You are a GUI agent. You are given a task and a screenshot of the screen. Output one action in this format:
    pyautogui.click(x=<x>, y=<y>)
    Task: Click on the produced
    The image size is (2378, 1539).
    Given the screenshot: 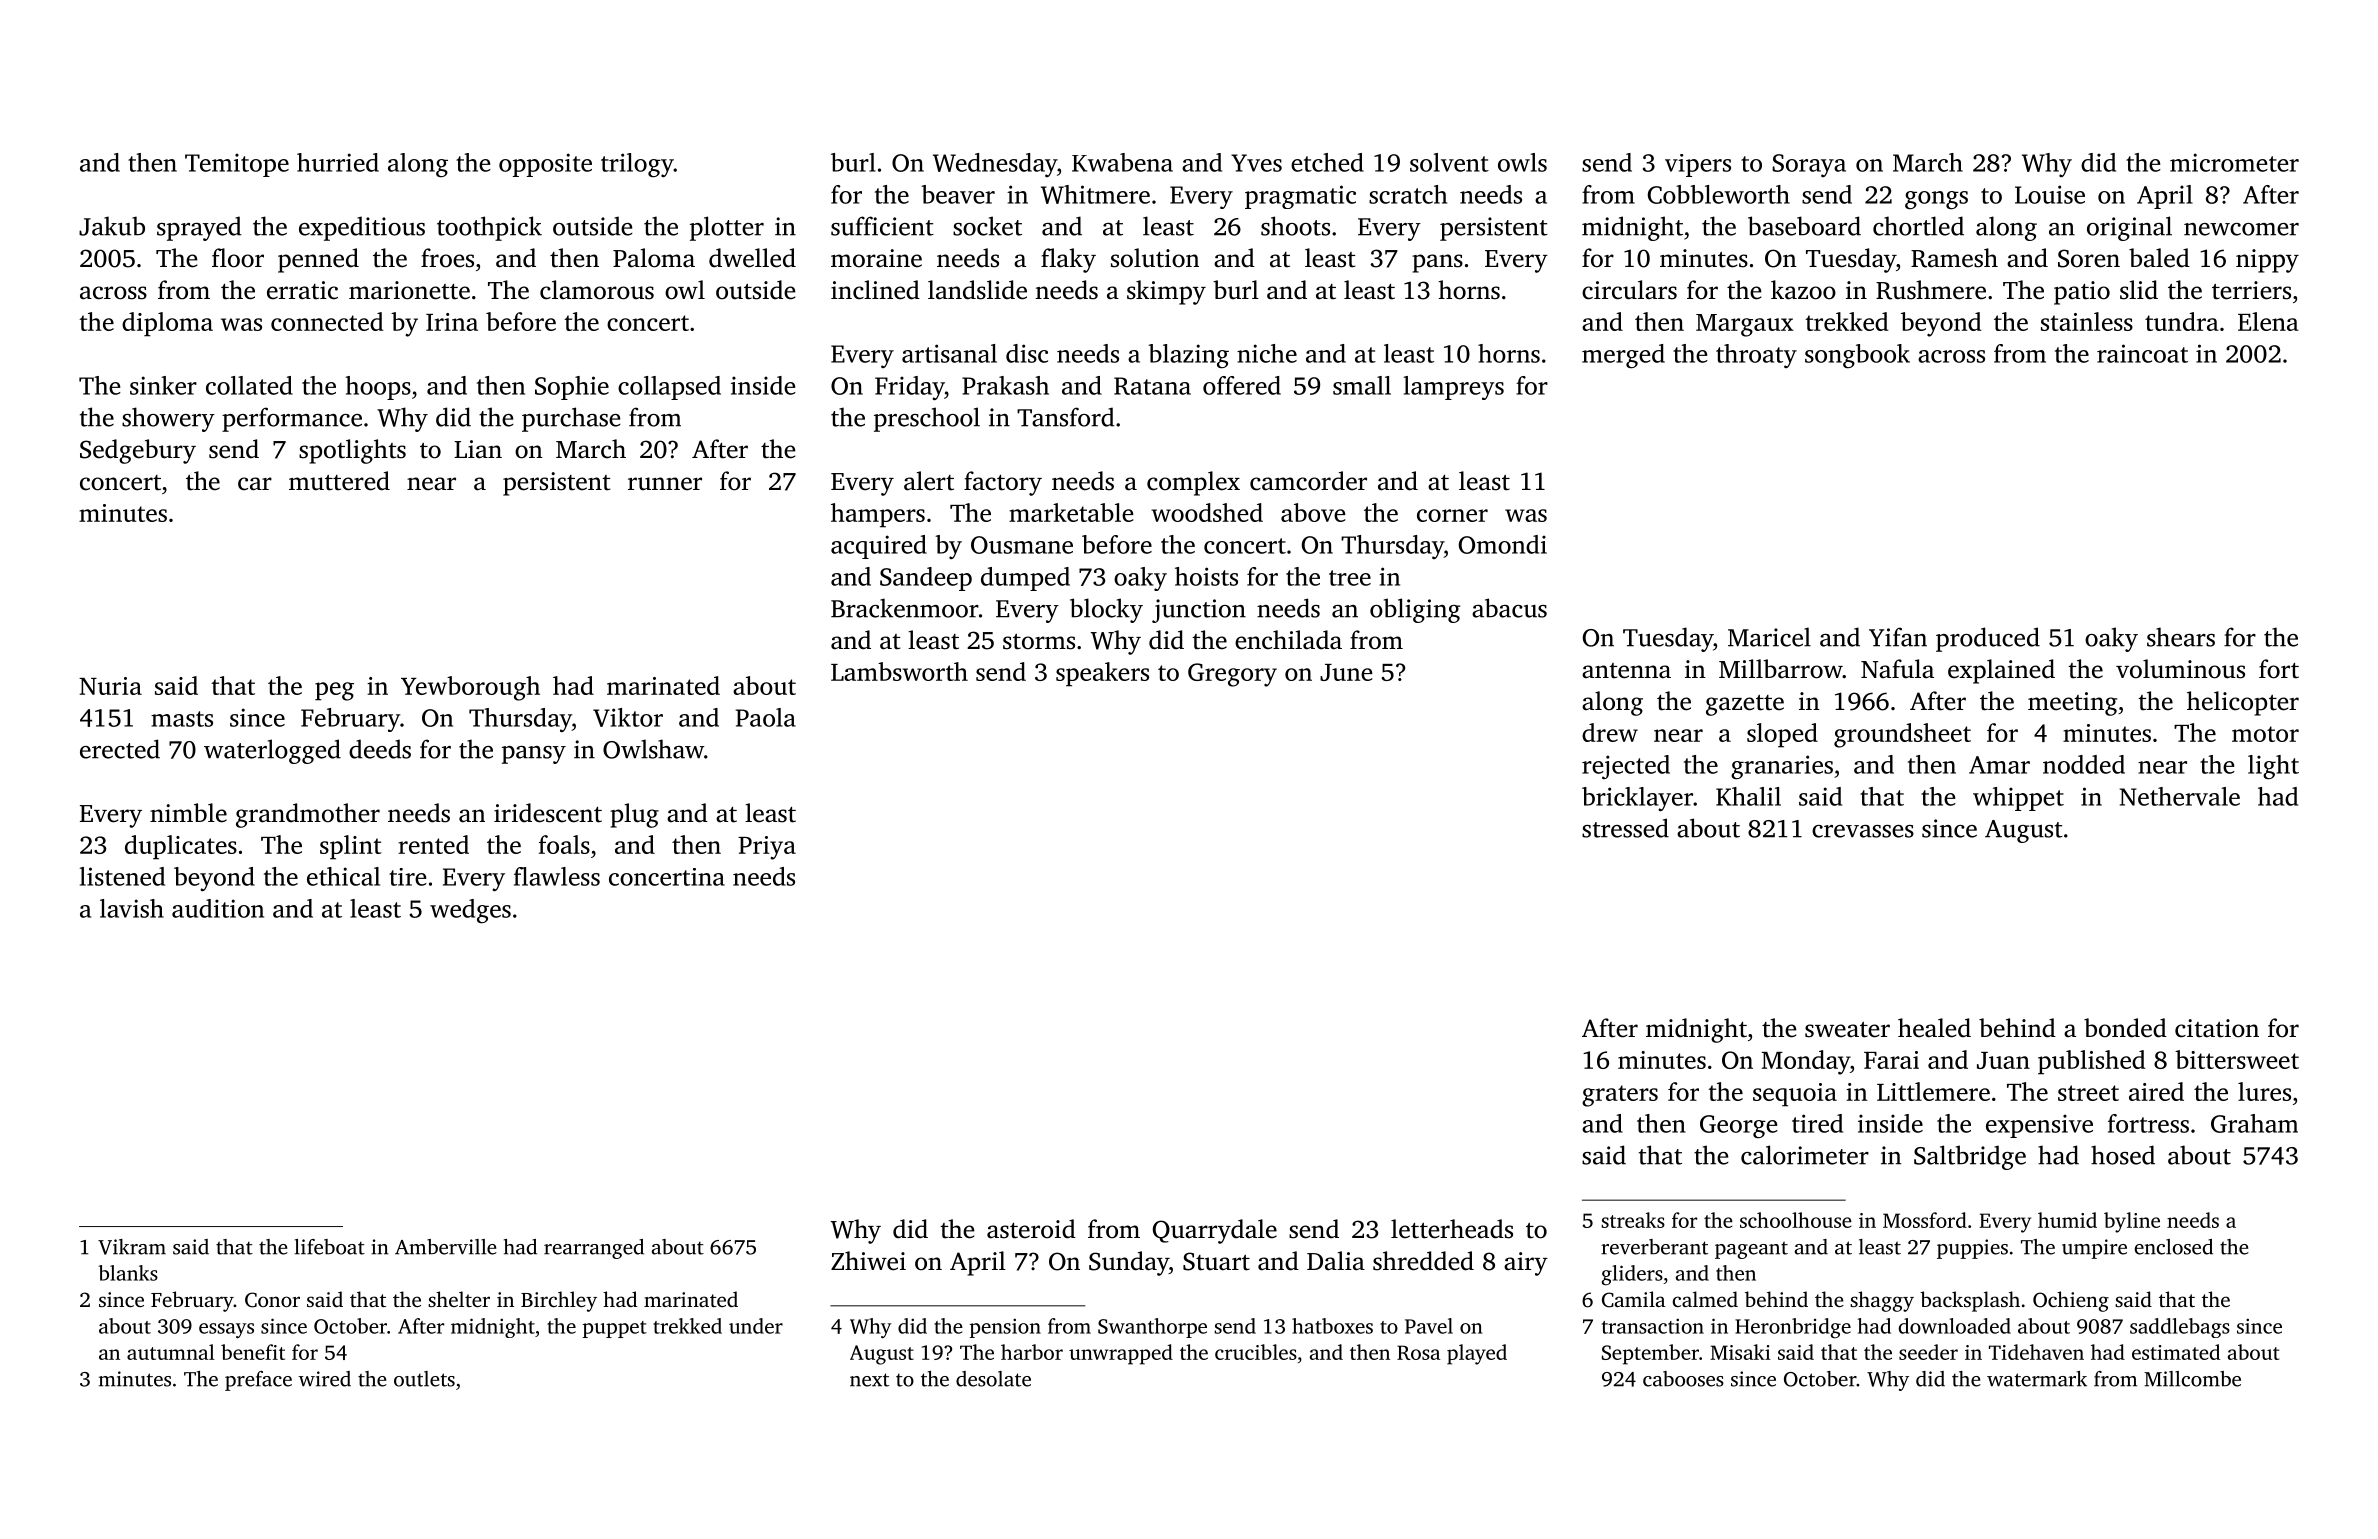 What is the action you would take?
    pyautogui.click(x=1988, y=639)
